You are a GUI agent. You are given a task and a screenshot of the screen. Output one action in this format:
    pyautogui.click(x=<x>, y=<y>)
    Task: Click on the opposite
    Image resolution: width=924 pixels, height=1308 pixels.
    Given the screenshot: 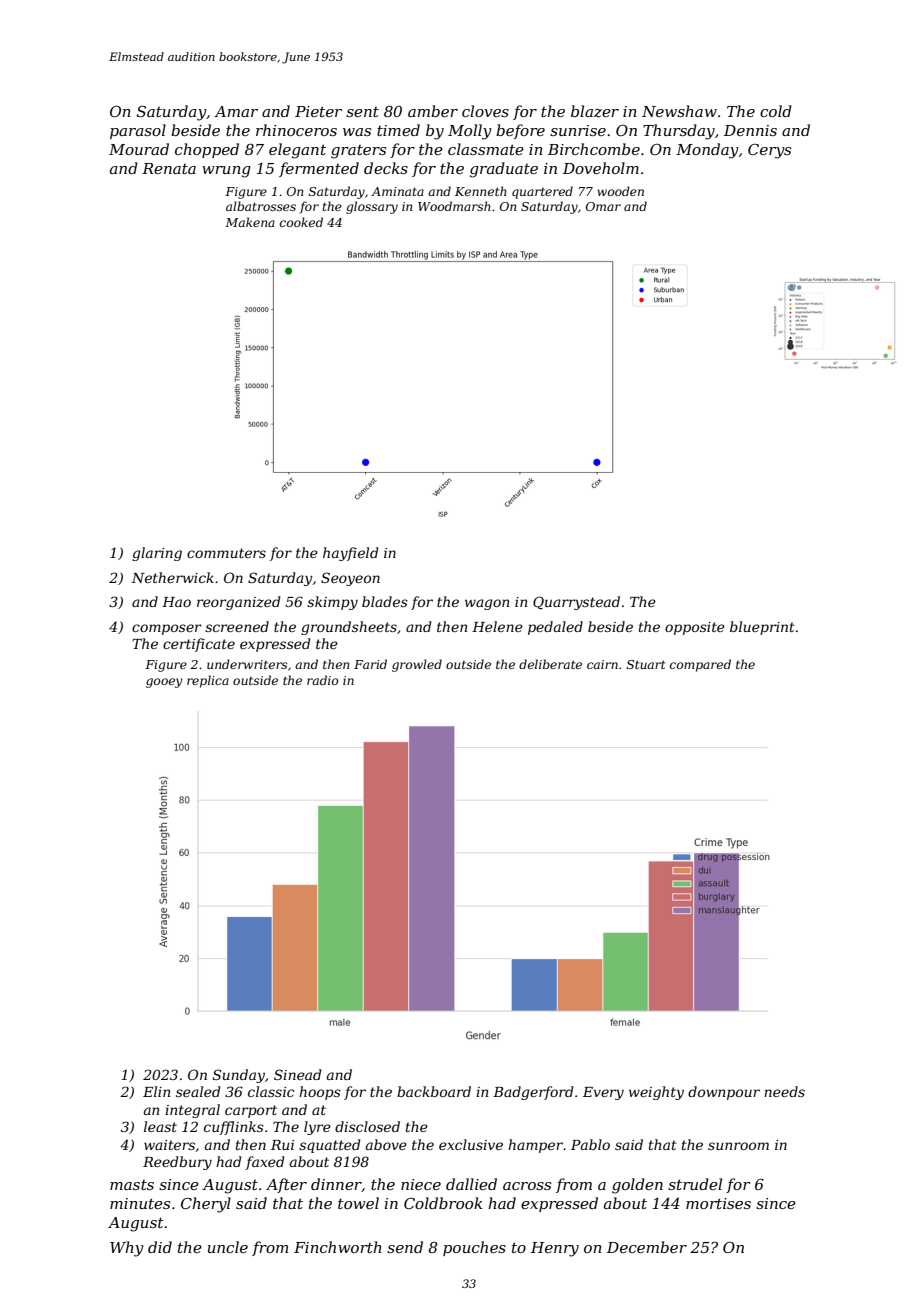 What is the action you would take?
    pyautogui.click(x=695, y=628)
